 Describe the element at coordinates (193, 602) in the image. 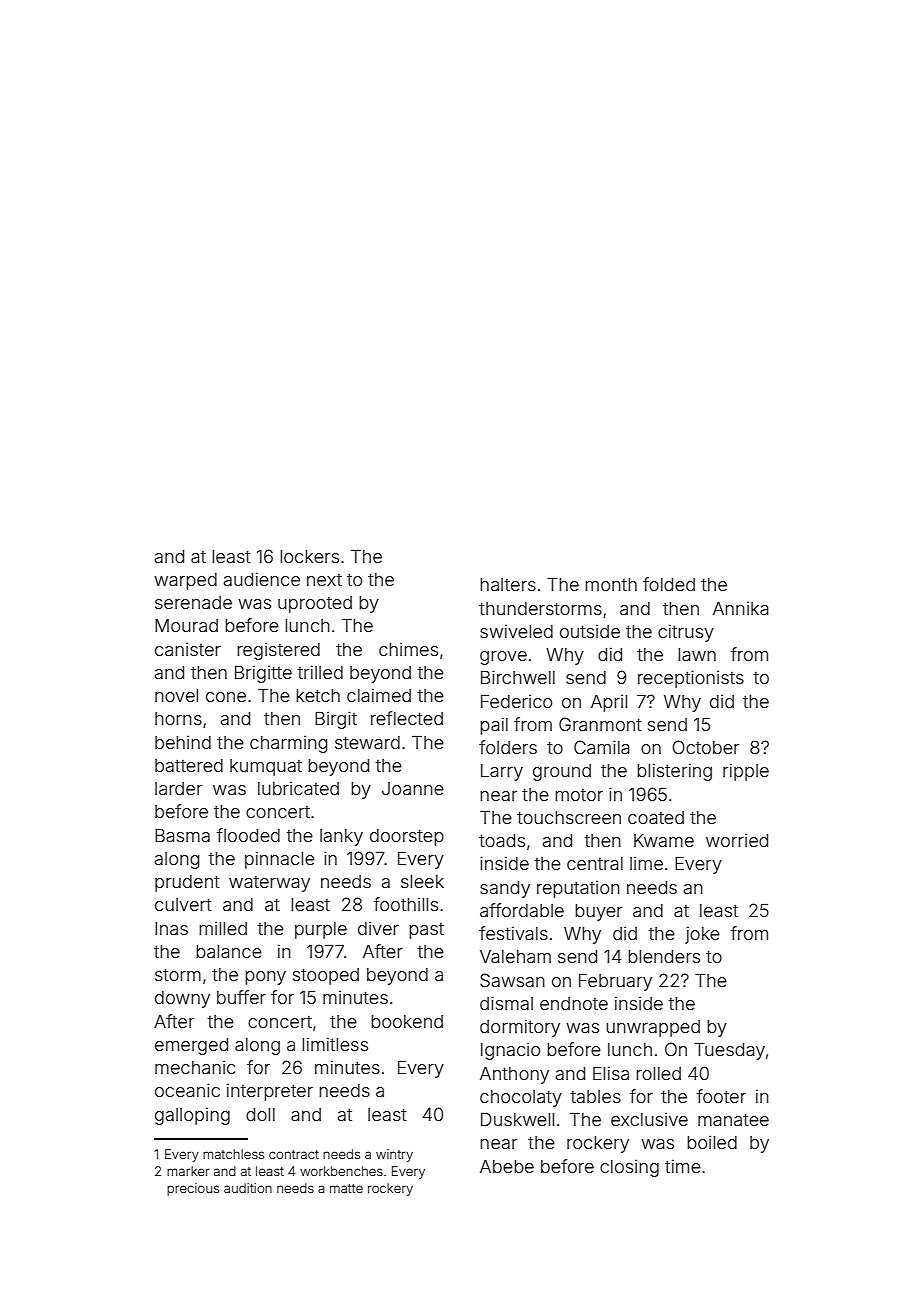

I see `serenade` at that location.
